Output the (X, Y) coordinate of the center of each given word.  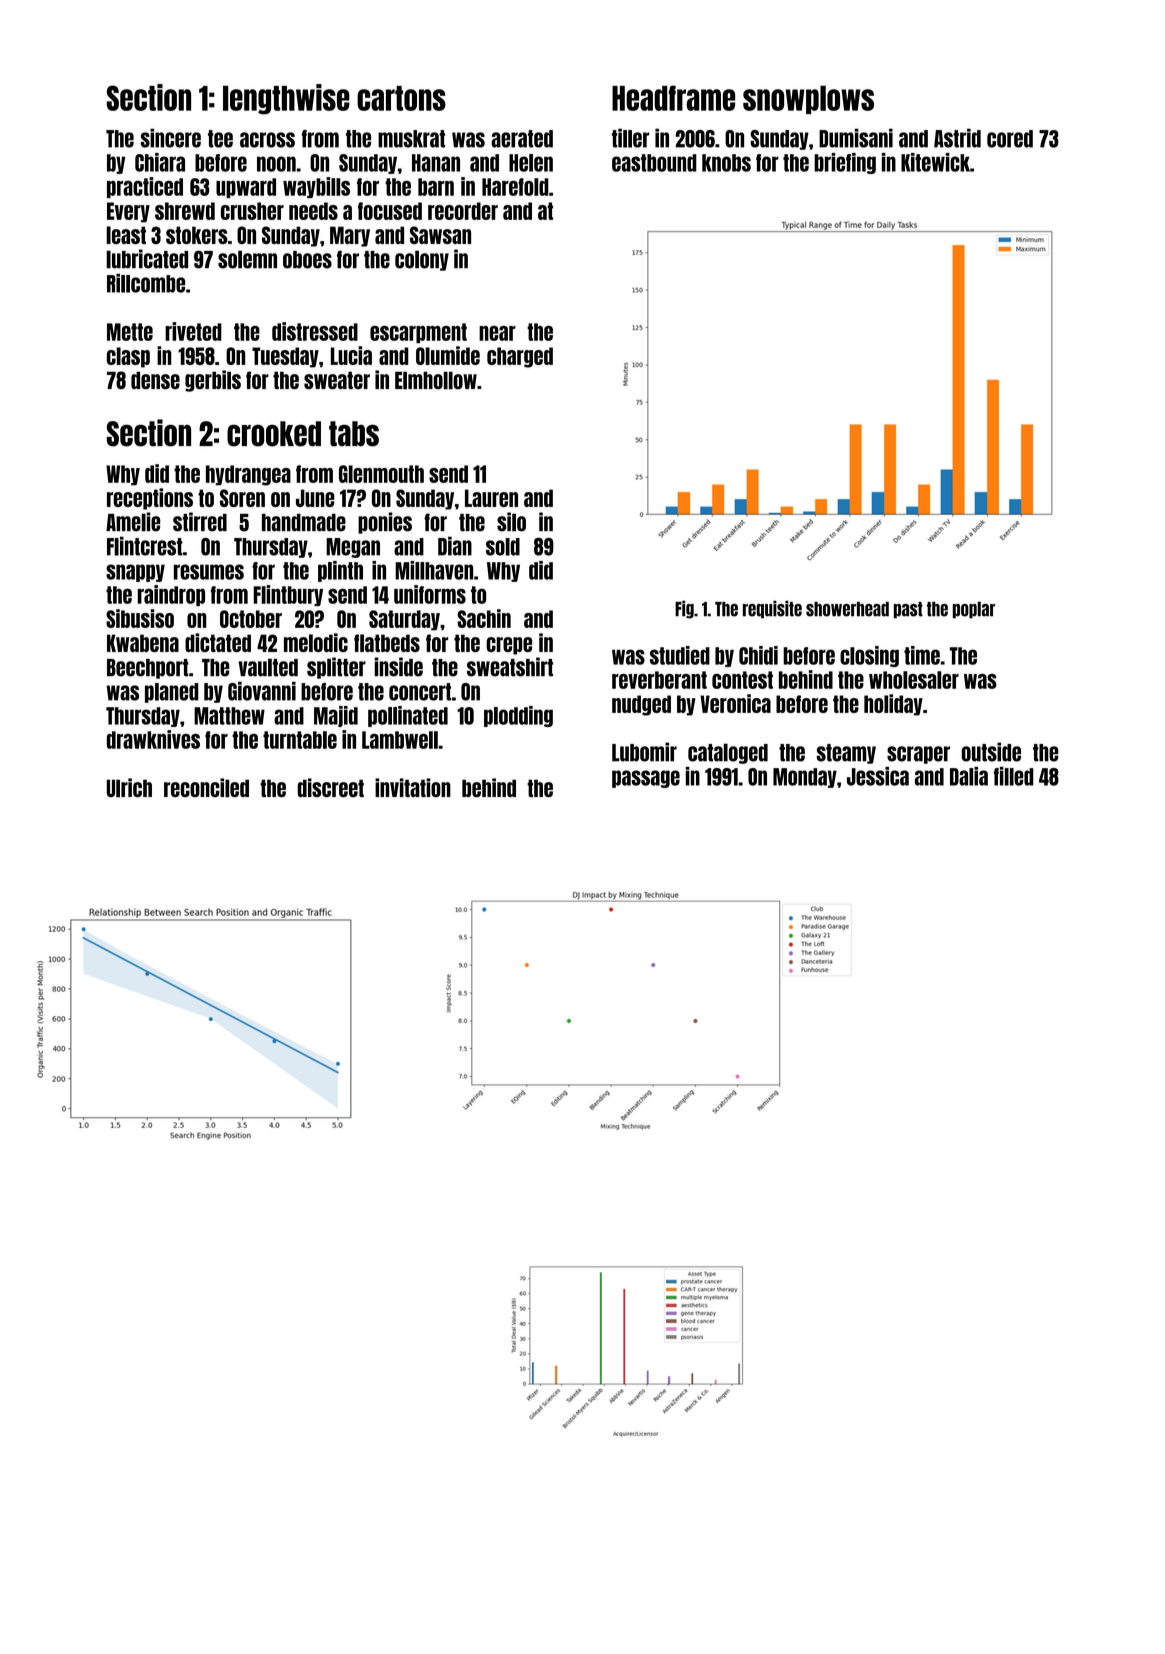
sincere (171, 138)
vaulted (268, 667)
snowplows (808, 99)
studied (680, 655)
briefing (845, 163)
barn (436, 187)
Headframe (673, 98)
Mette (130, 332)
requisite (772, 610)
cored (1010, 139)
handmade (304, 523)
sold (503, 547)
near (497, 333)
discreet (331, 787)
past (908, 610)
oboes (307, 260)
